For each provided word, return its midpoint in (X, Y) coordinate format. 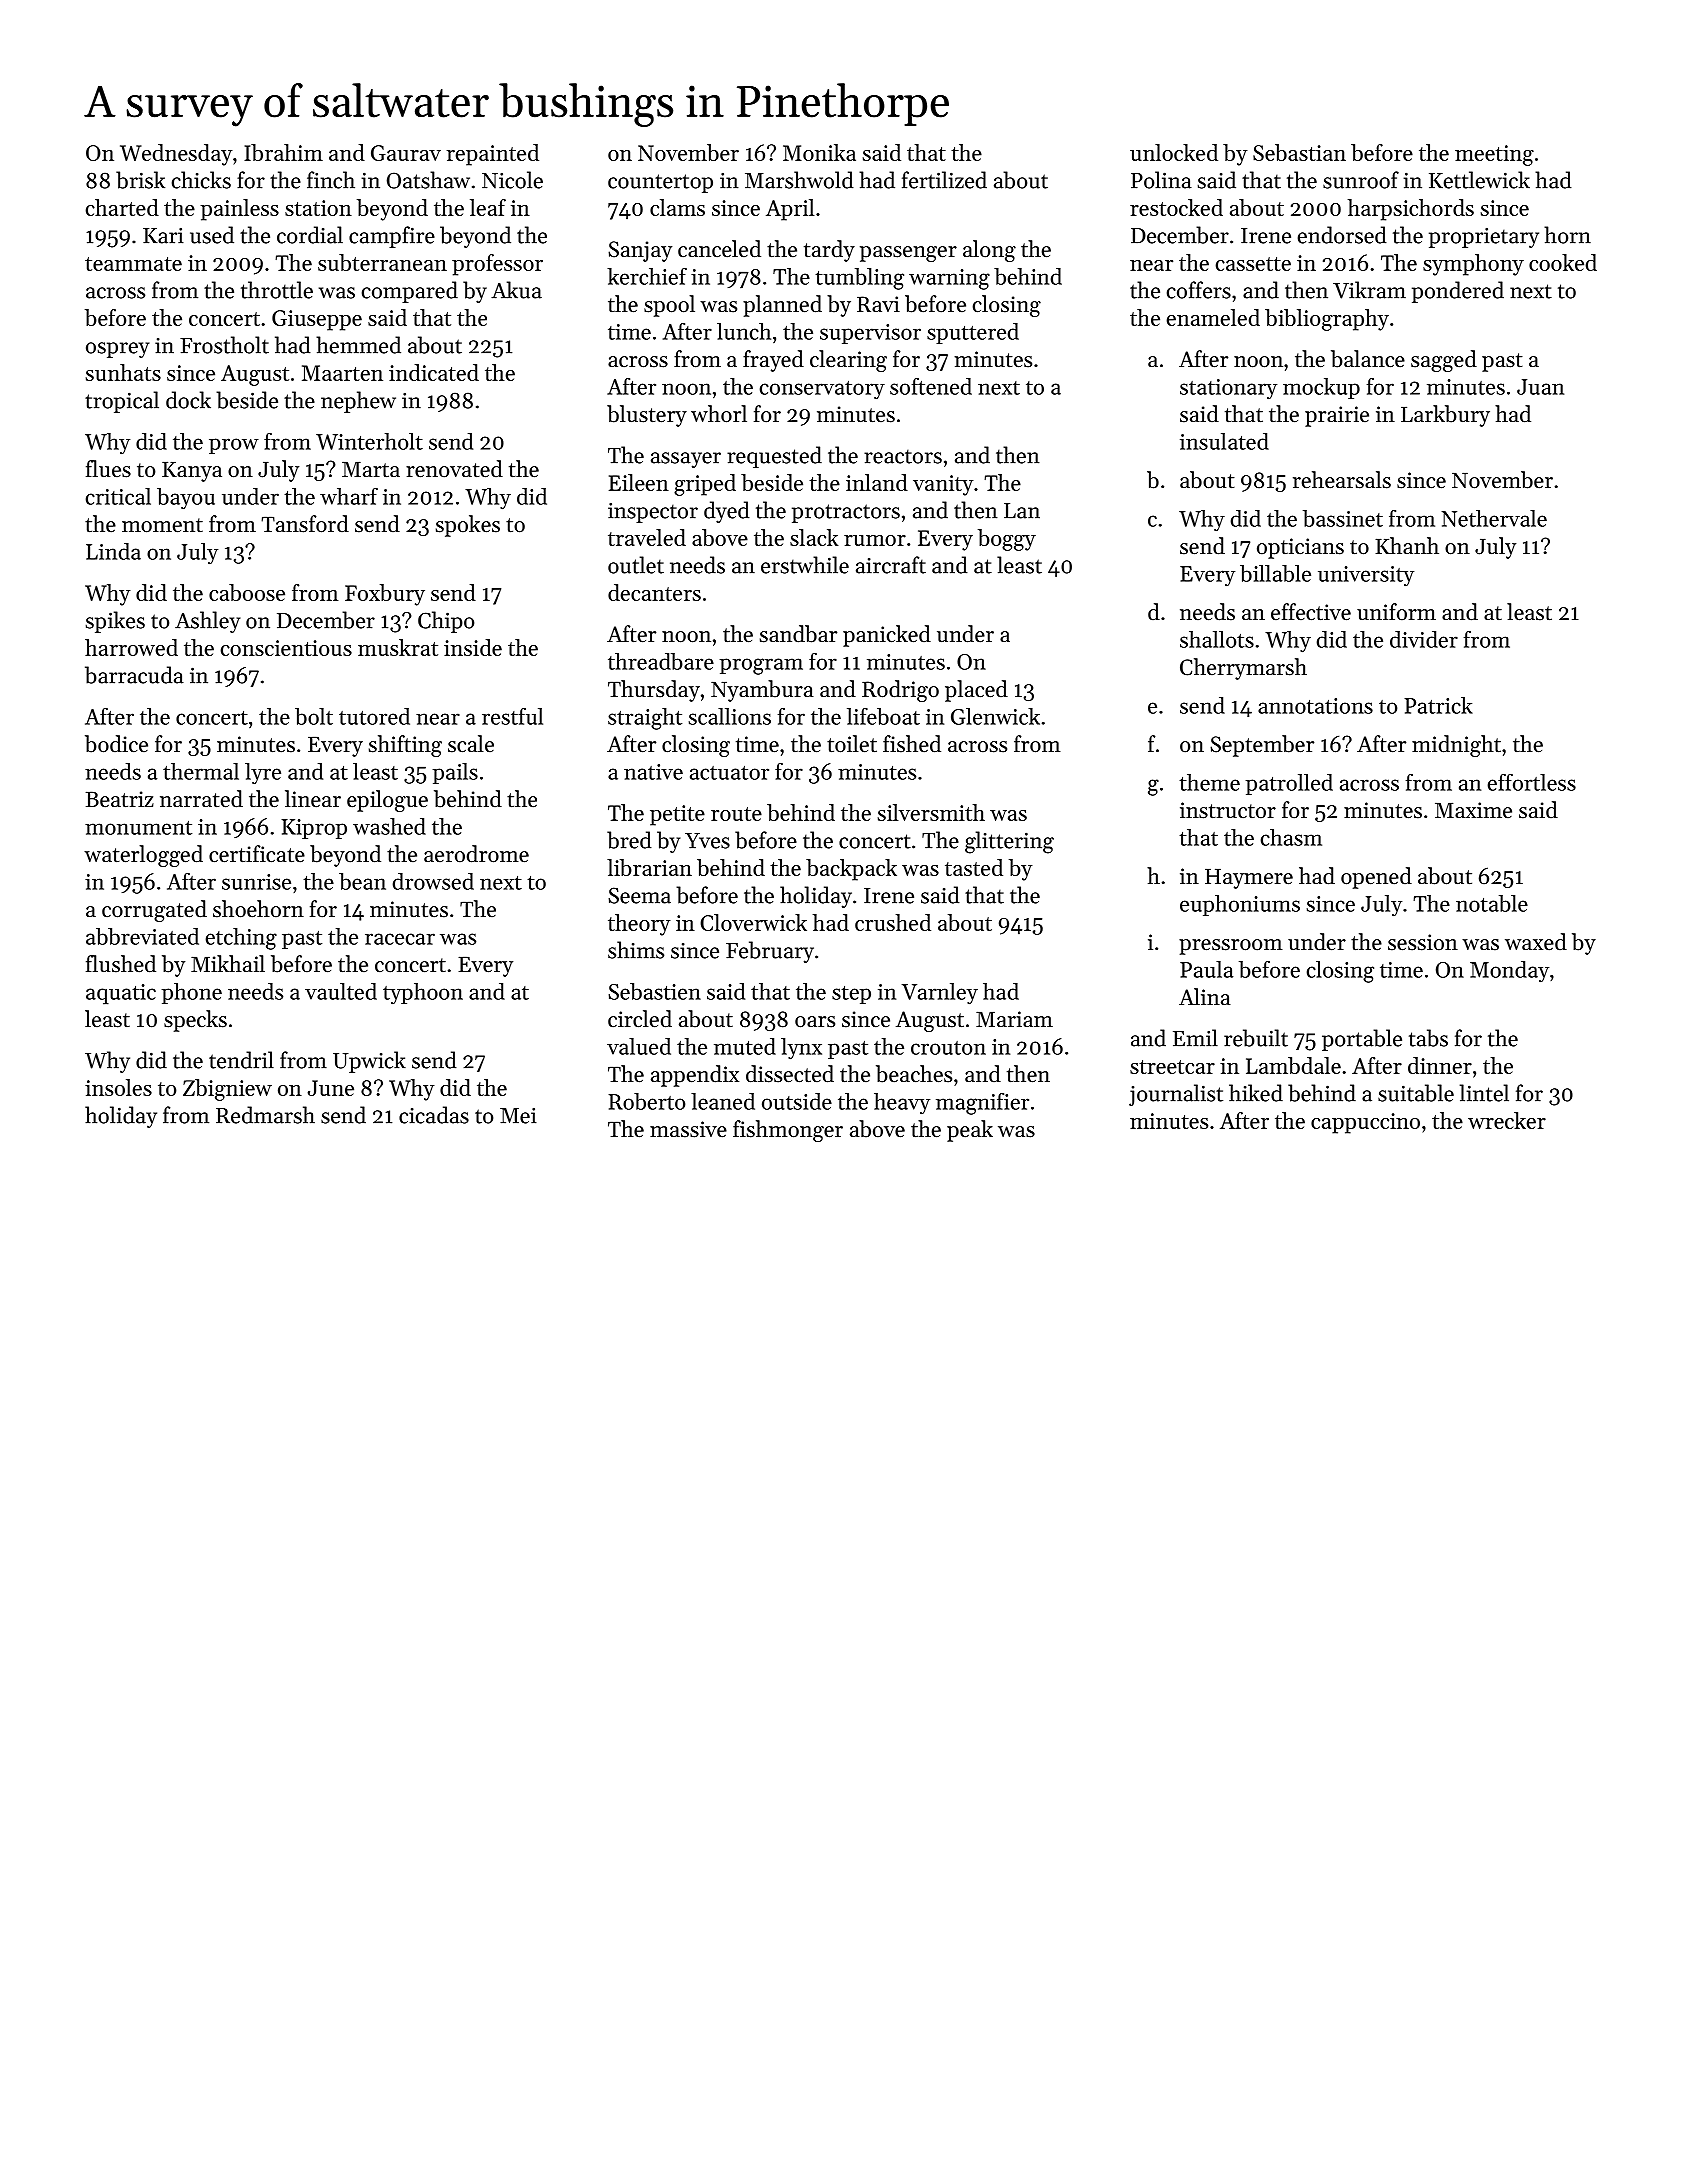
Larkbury (1445, 416)
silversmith (931, 812)
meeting (1494, 155)
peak (970, 1131)
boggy (1007, 540)
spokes (468, 526)
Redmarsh (265, 1115)
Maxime (1473, 810)
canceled (719, 249)
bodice (116, 744)
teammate (133, 264)
